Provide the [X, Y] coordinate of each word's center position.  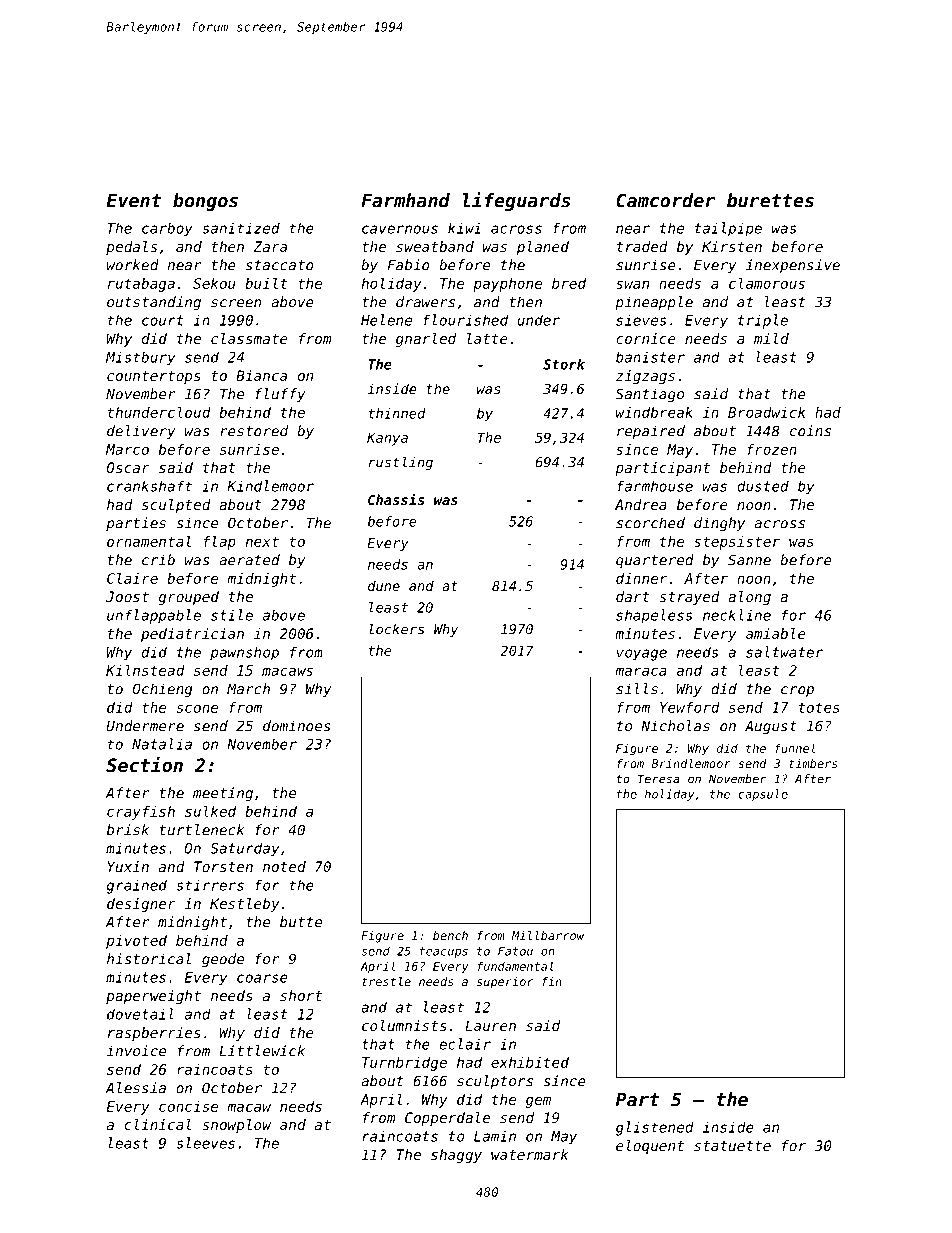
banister [650, 357]
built [266, 283]
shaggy [456, 1156]
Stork [564, 364]
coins [810, 431]
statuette [732, 1146]
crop [797, 691]
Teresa [659, 779]
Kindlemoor [270, 486]
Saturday [244, 850]
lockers [396, 629]
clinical [158, 1124]
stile [232, 615]
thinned [397, 413]
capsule [763, 795]
